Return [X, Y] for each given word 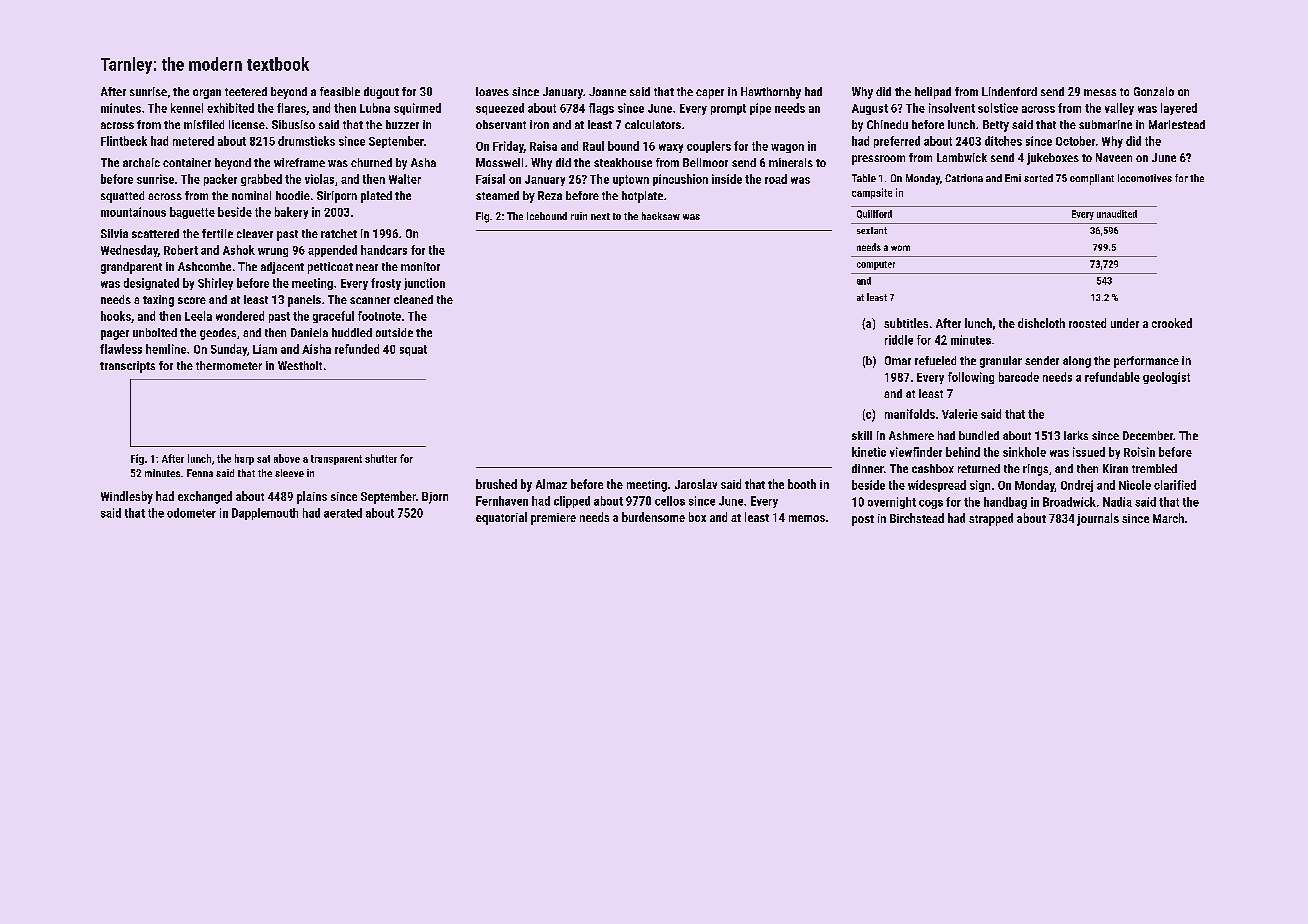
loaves [492, 91]
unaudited [1117, 214]
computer [876, 265]
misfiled [204, 124]
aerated [343, 513]
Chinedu [887, 124]
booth [802, 484]
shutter [381, 458]
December [1148, 435]
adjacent [282, 268]
